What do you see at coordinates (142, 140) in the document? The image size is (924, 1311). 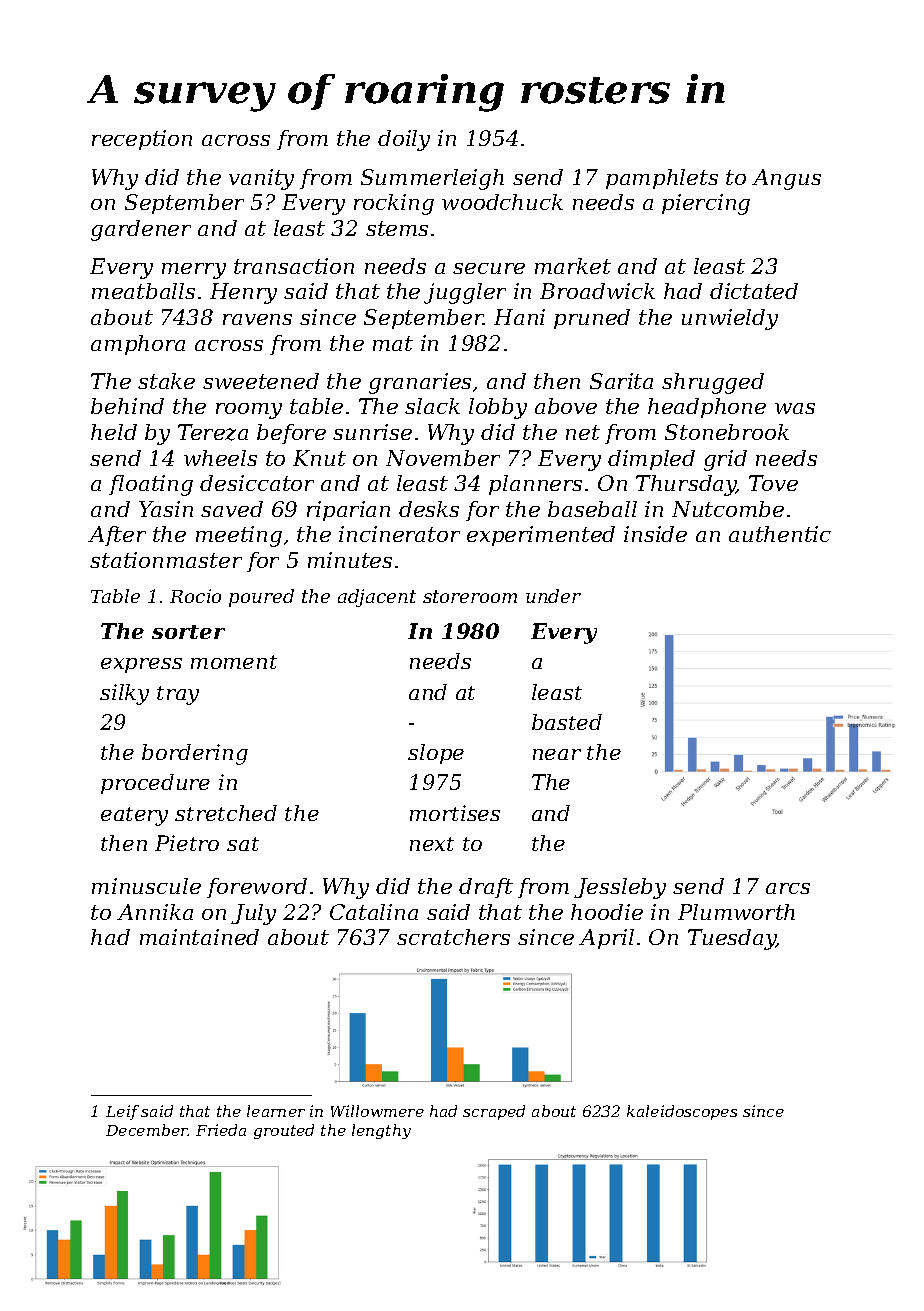 I see `reception` at bounding box center [142, 140].
